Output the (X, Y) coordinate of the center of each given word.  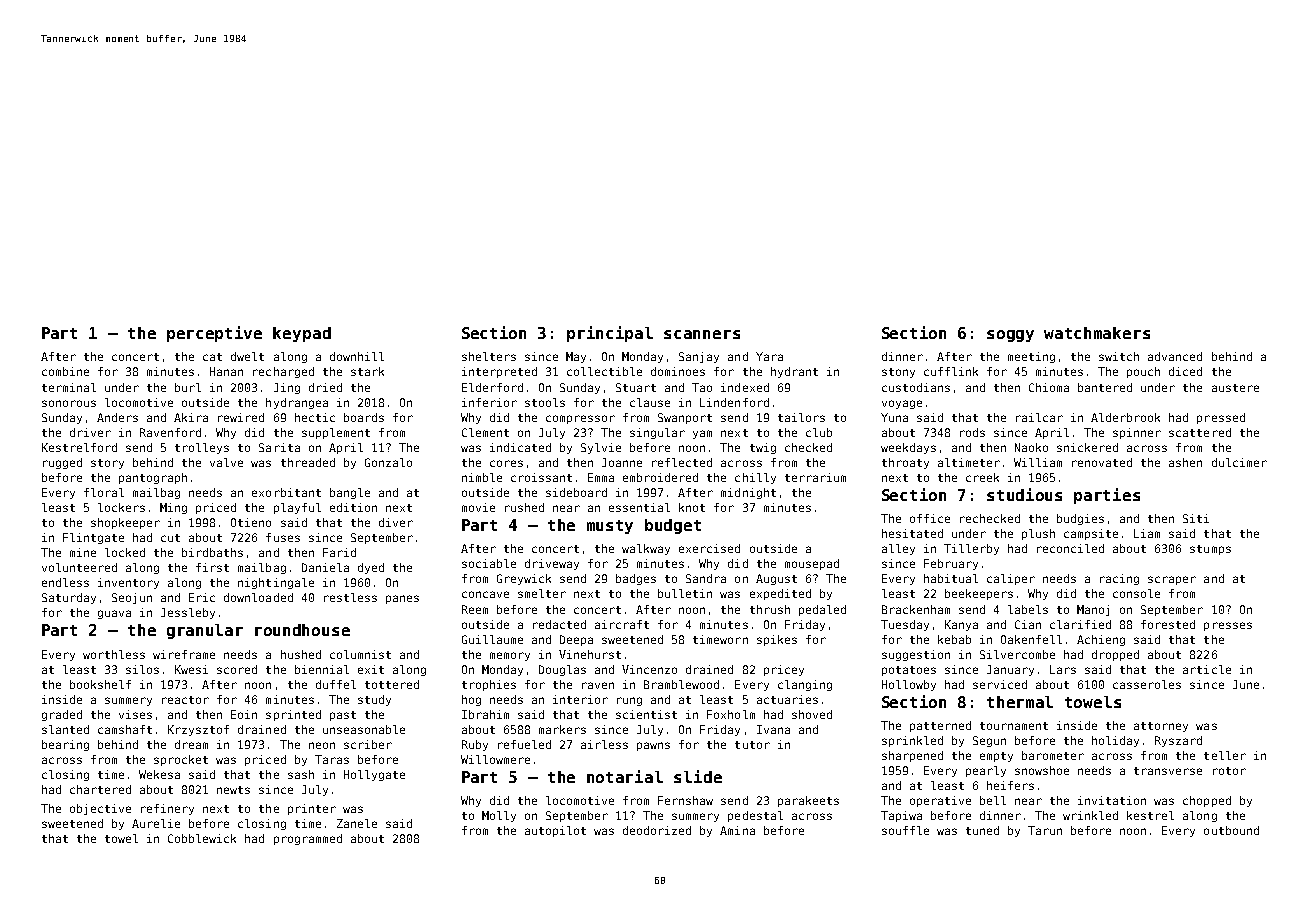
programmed (308, 839)
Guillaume (492, 639)
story (107, 464)
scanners (702, 334)
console (1136, 593)
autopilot (555, 831)
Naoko (1031, 447)
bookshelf (100, 684)
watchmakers (1097, 333)
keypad (302, 334)
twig (763, 448)
